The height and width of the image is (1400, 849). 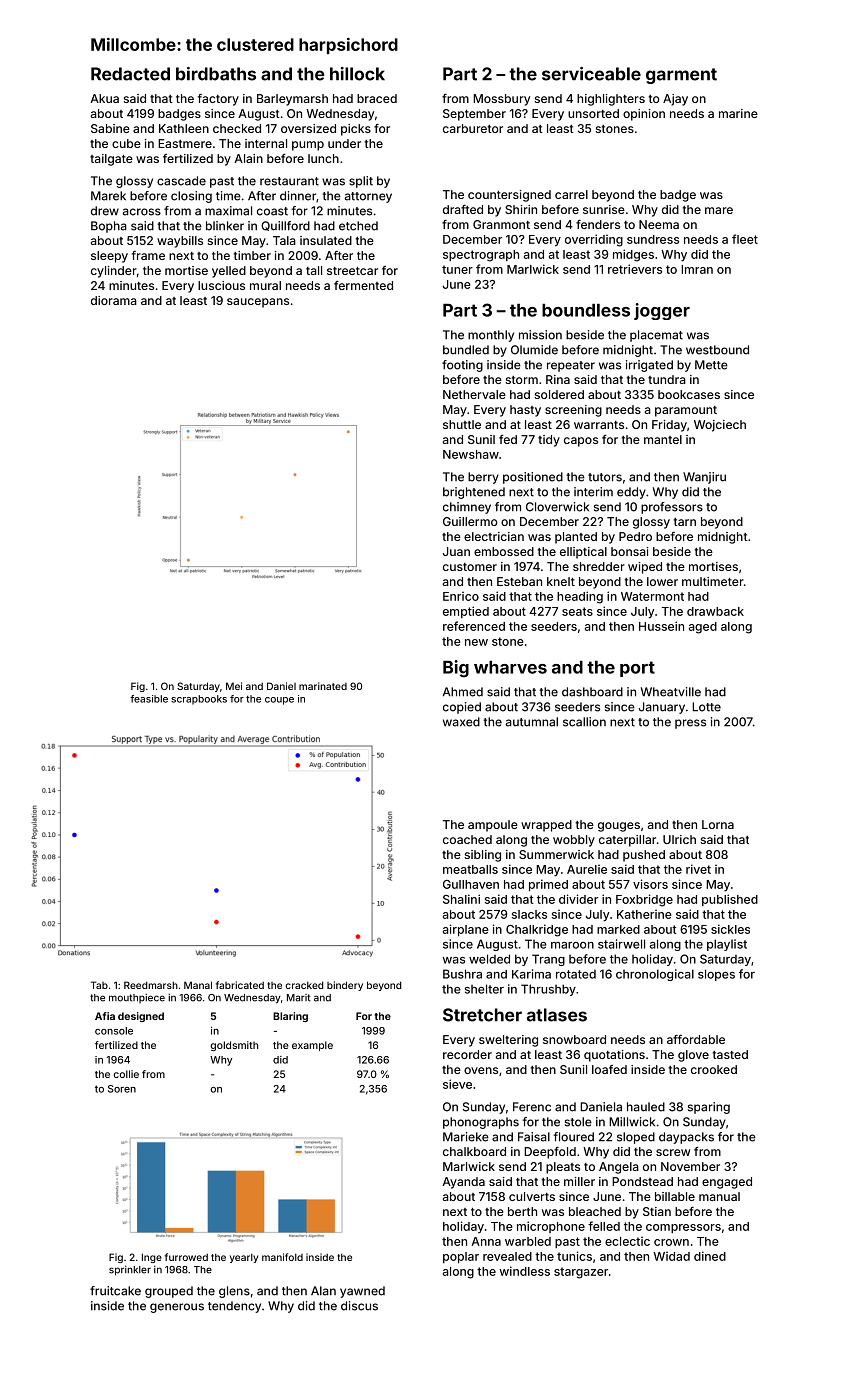 What do you see at coordinates (706, 707) in the image?
I see `Lotte` at bounding box center [706, 707].
